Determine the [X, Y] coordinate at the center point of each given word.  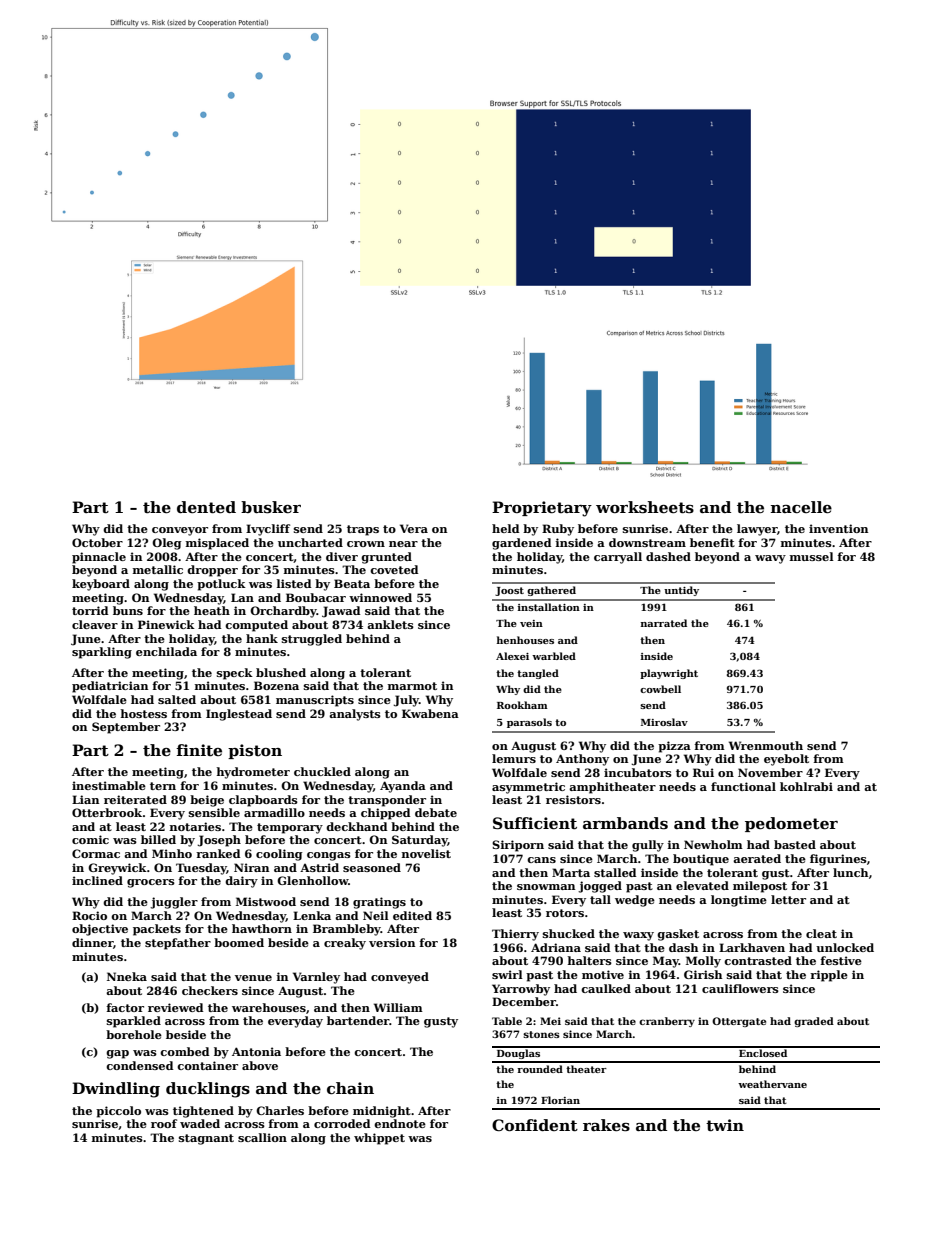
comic [90, 839]
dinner [92, 942]
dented [206, 507]
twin [725, 1125]
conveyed [400, 978]
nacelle [801, 507]
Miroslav [664, 722]
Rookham [522, 705]
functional [743, 786]
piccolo [118, 1112]
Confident [535, 1125]
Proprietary [542, 509]
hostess [144, 713]
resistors [573, 799]
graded [814, 1022]
